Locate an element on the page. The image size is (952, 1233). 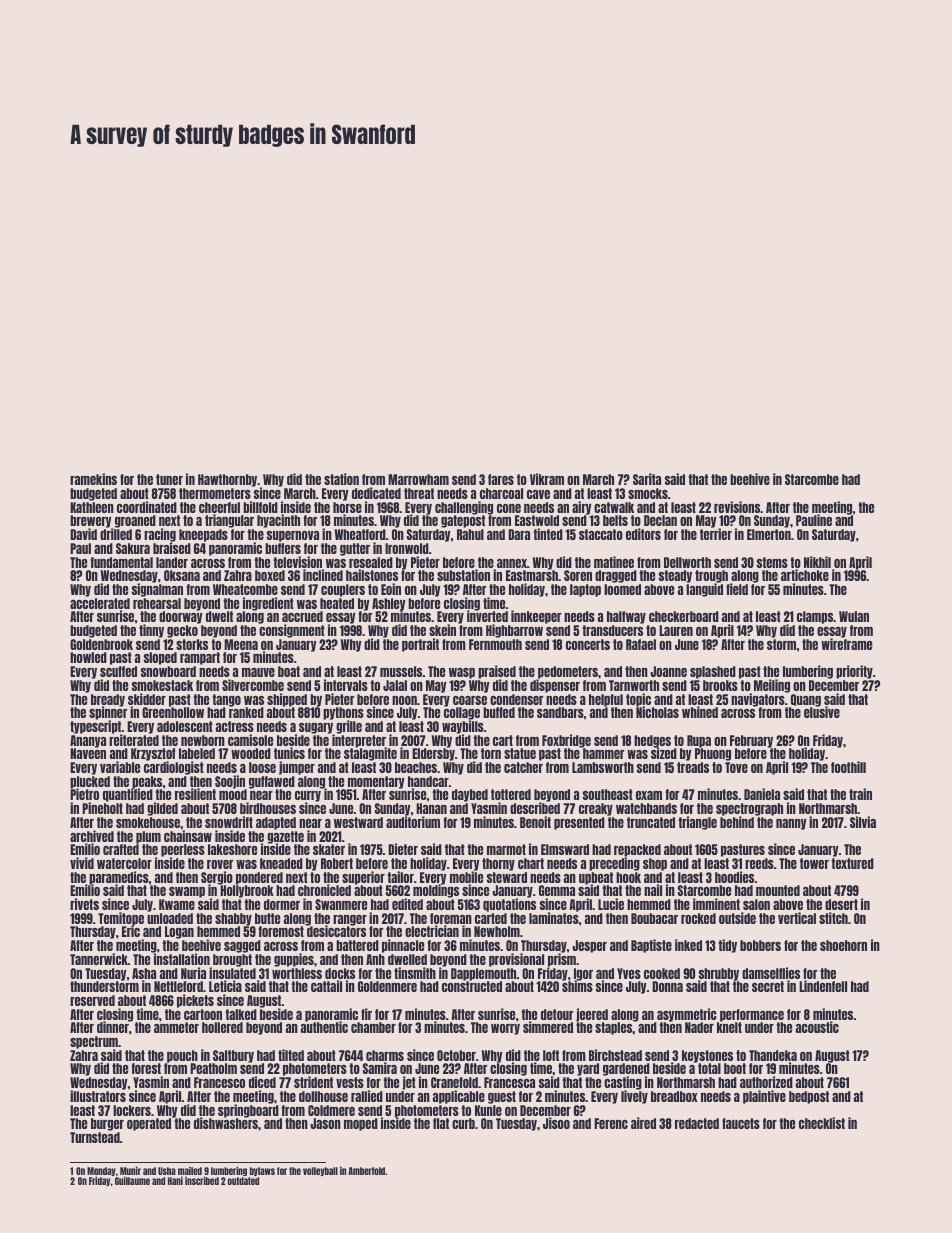
revisions is located at coordinates (737, 507).
